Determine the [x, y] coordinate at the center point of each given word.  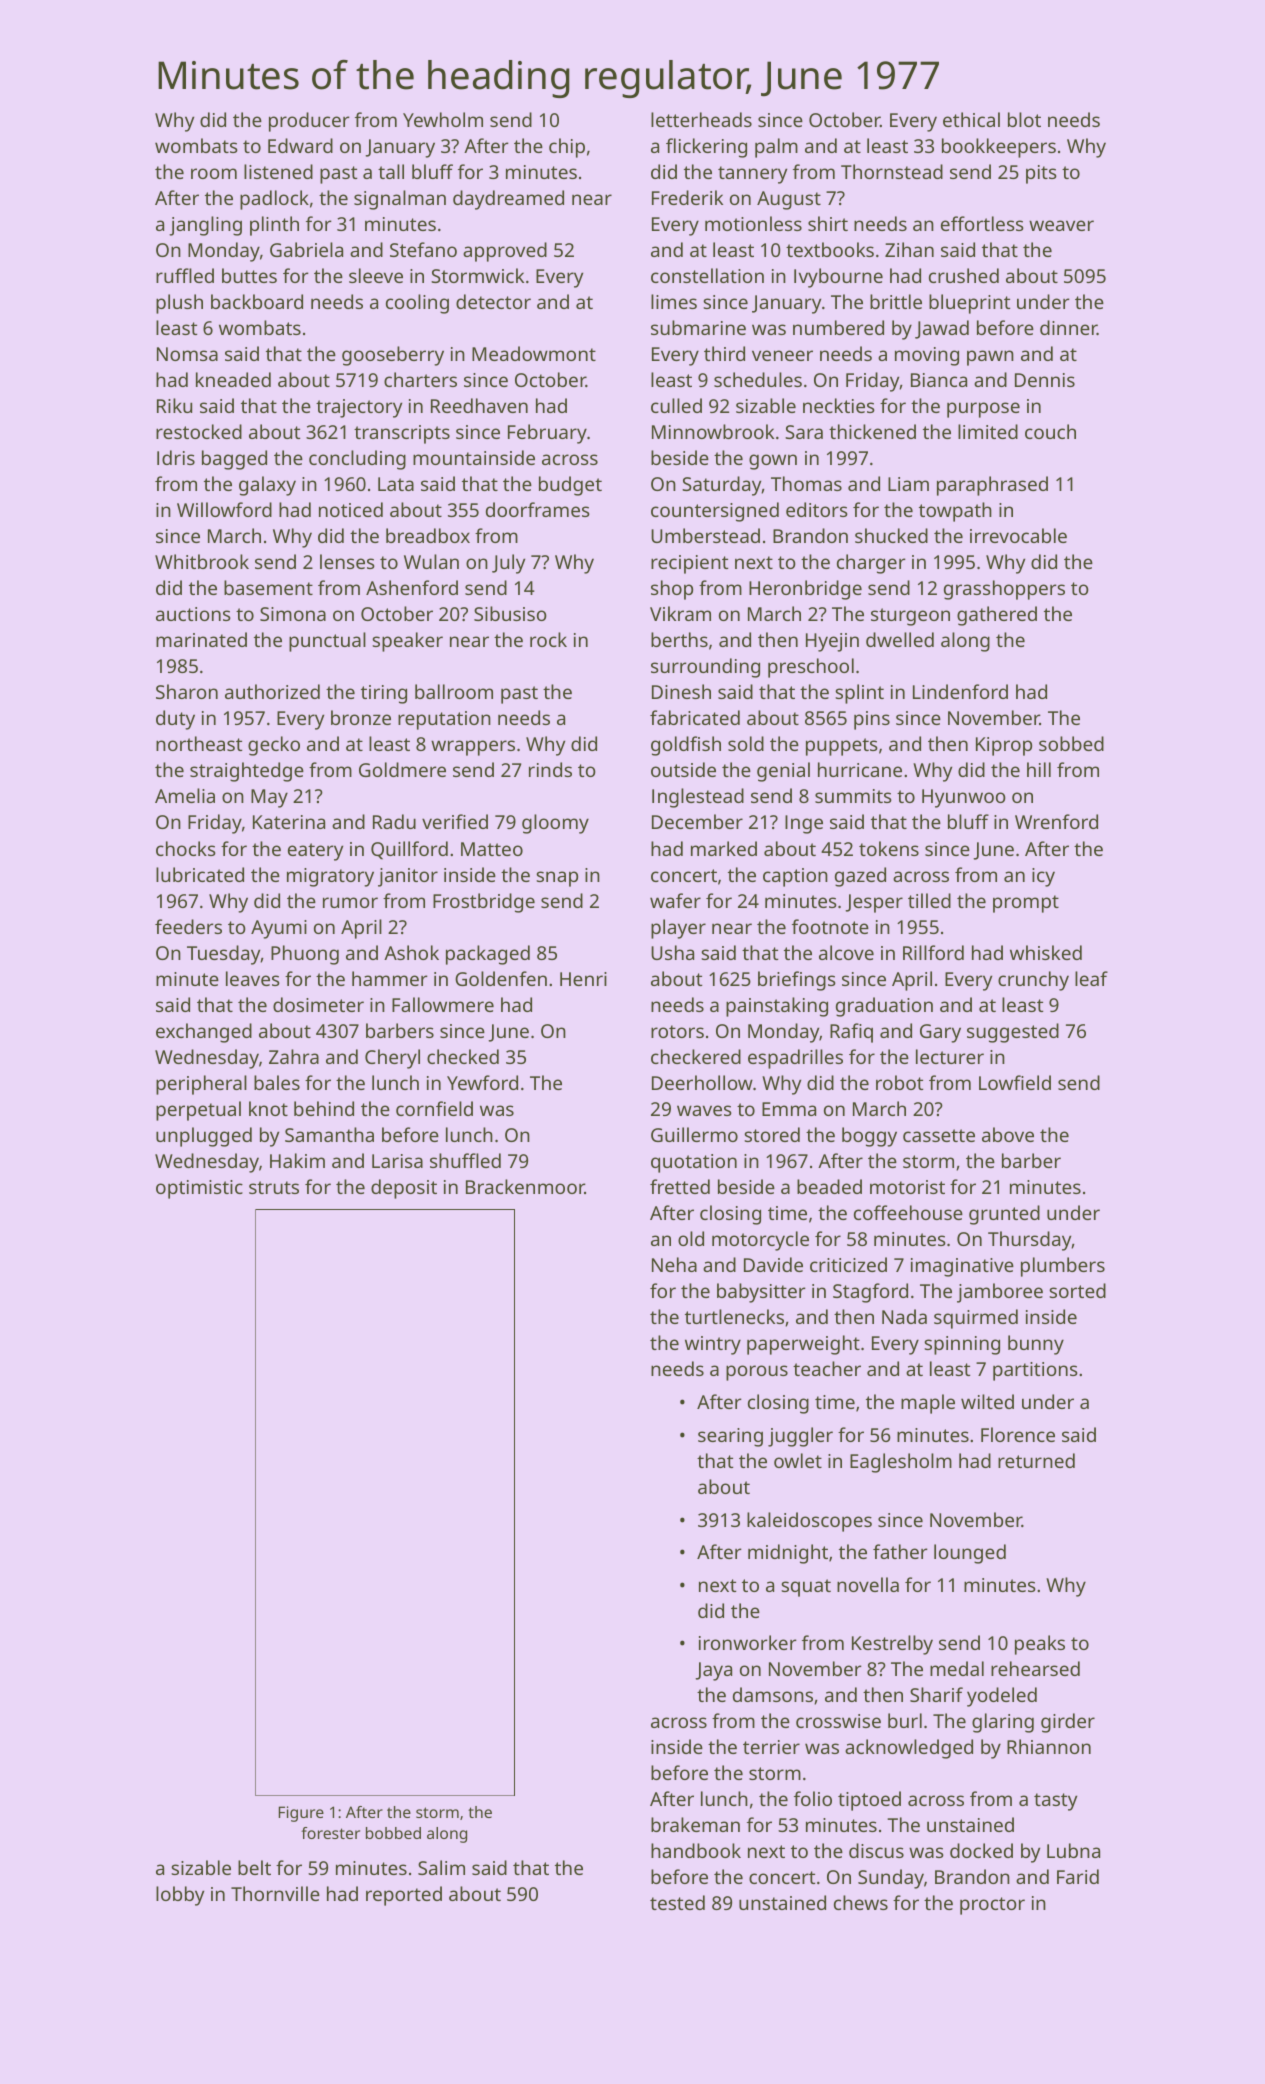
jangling [205, 226]
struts [274, 1187]
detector [493, 301]
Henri [583, 979]
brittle [896, 301]
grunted [1004, 1215]
